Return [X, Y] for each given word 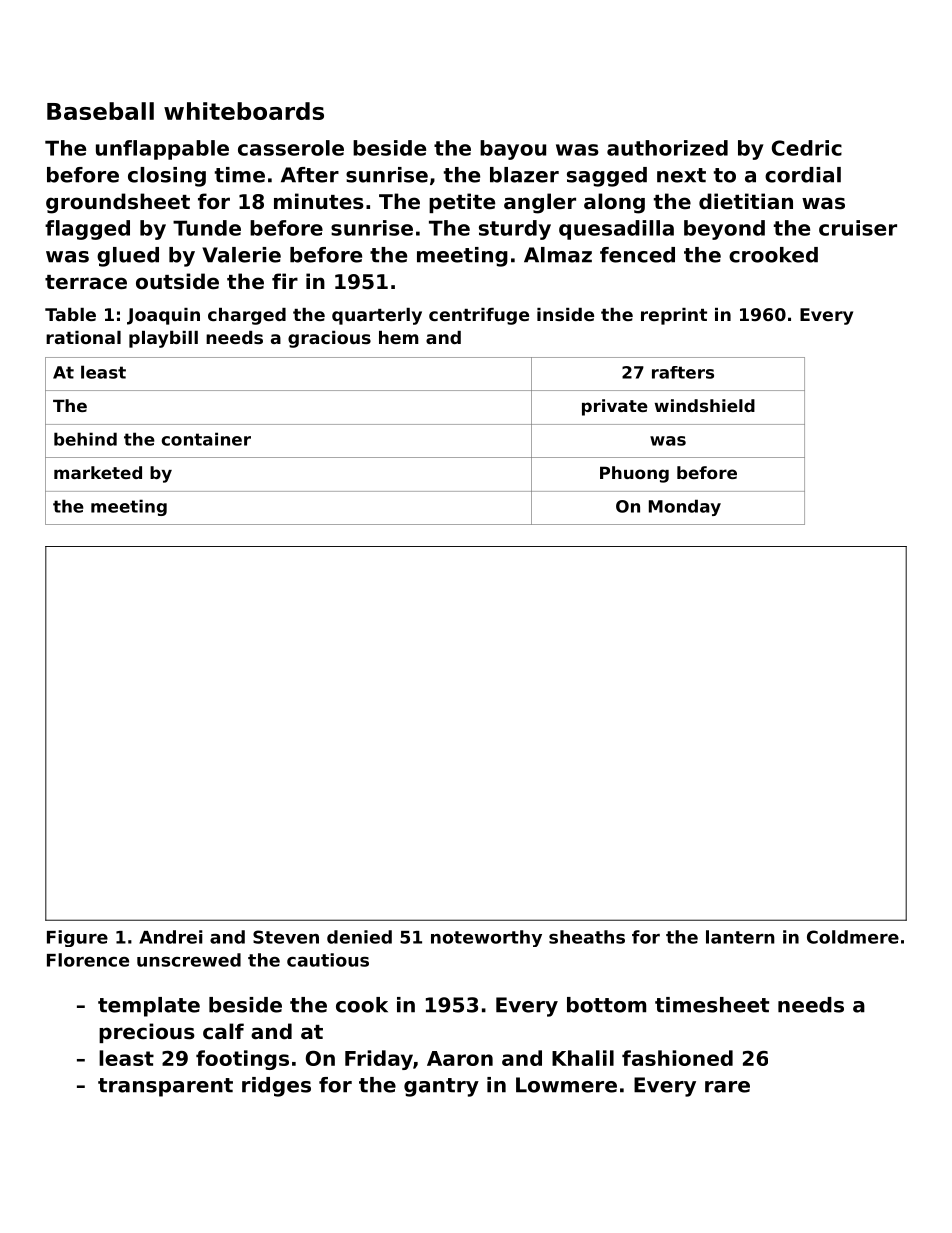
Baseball [100, 111]
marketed [98, 472]
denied [359, 937]
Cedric [807, 148]
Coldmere [853, 937]
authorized [667, 148]
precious [147, 1033]
